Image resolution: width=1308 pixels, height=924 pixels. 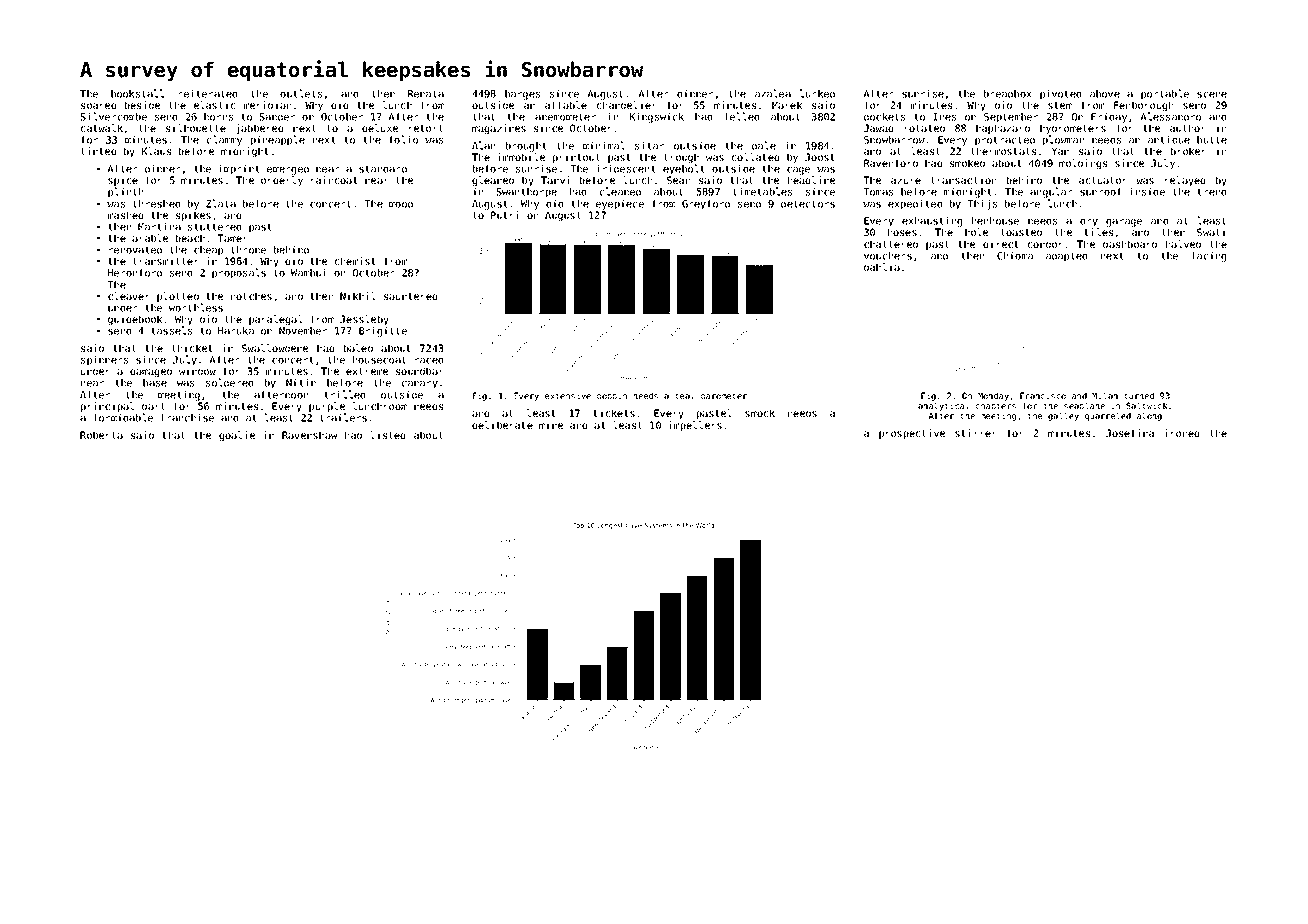 I want to click on listed, so click(x=387, y=435).
